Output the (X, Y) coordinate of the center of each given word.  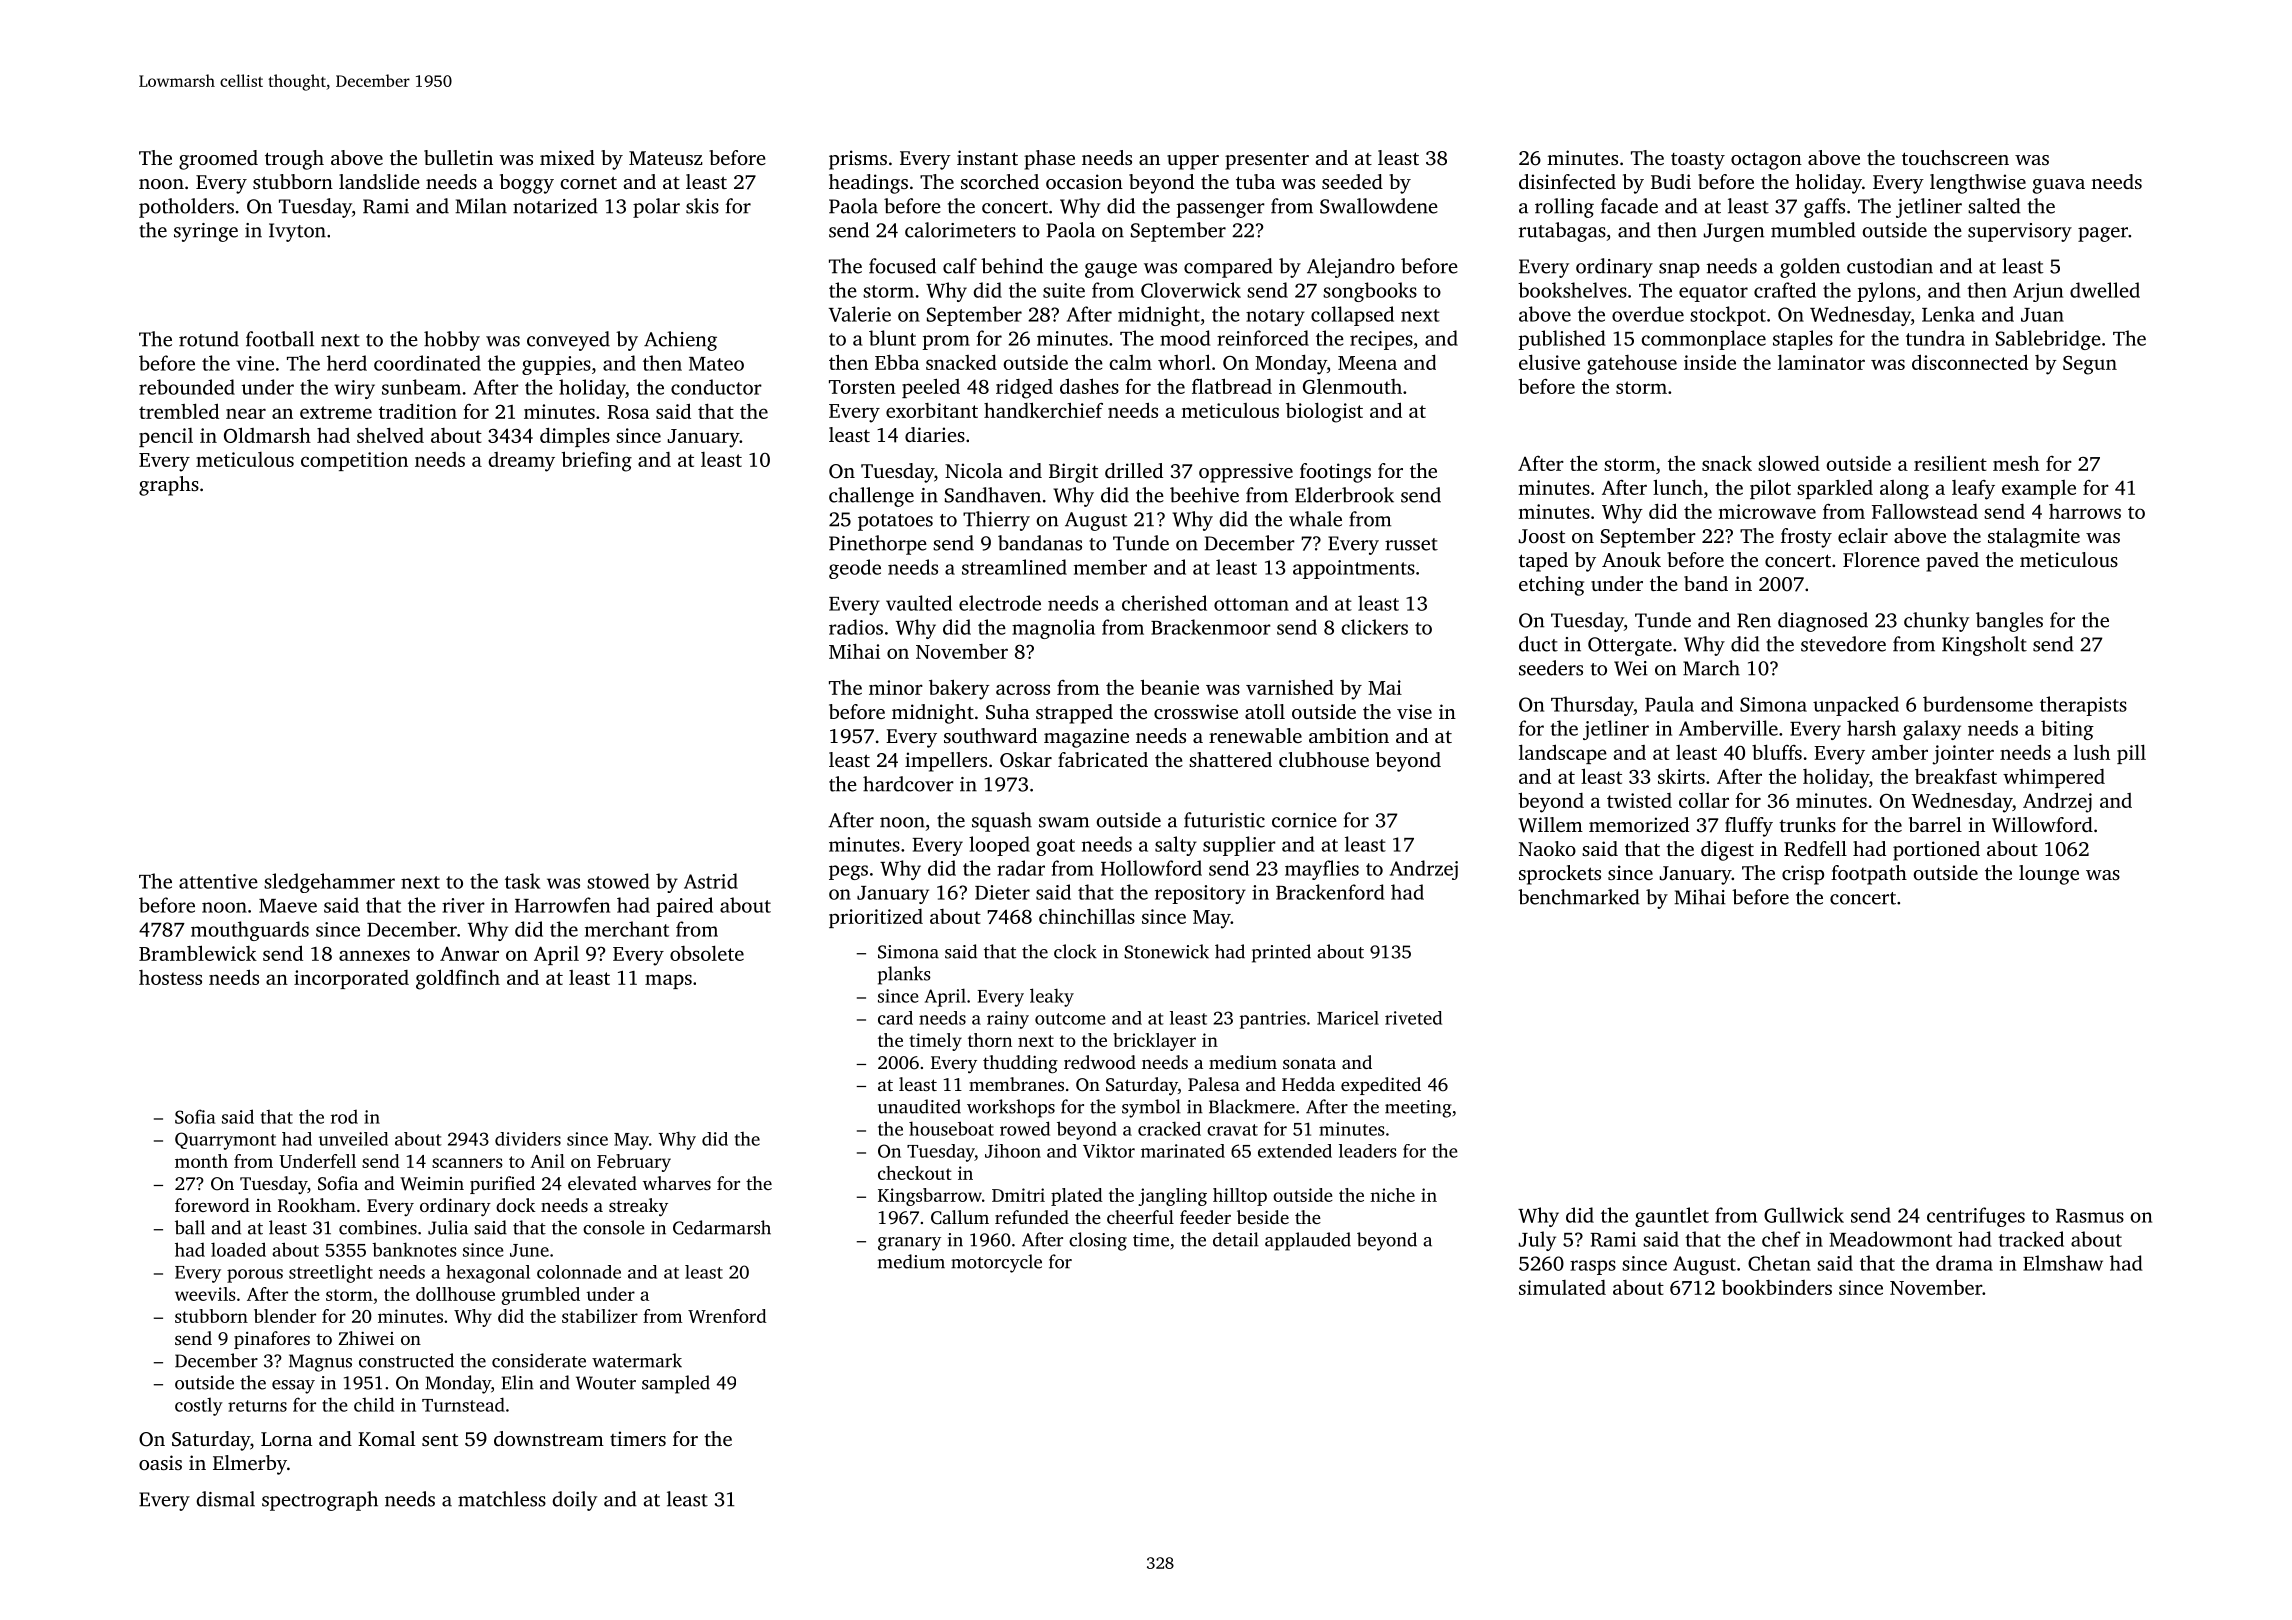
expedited (1381, 1086)
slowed (1789, 463)
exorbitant (932, 410)
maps (668, 981)
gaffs (1824, 208)
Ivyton (297, 232)
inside (1710, 362)
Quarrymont (225, 1141)
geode (855, 569)
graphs (169, 486)
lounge (2049, 875)
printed (1281, 953)
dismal (225, 1499)
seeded (1352, 181)
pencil (166, 437)
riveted (1413, 1018)
